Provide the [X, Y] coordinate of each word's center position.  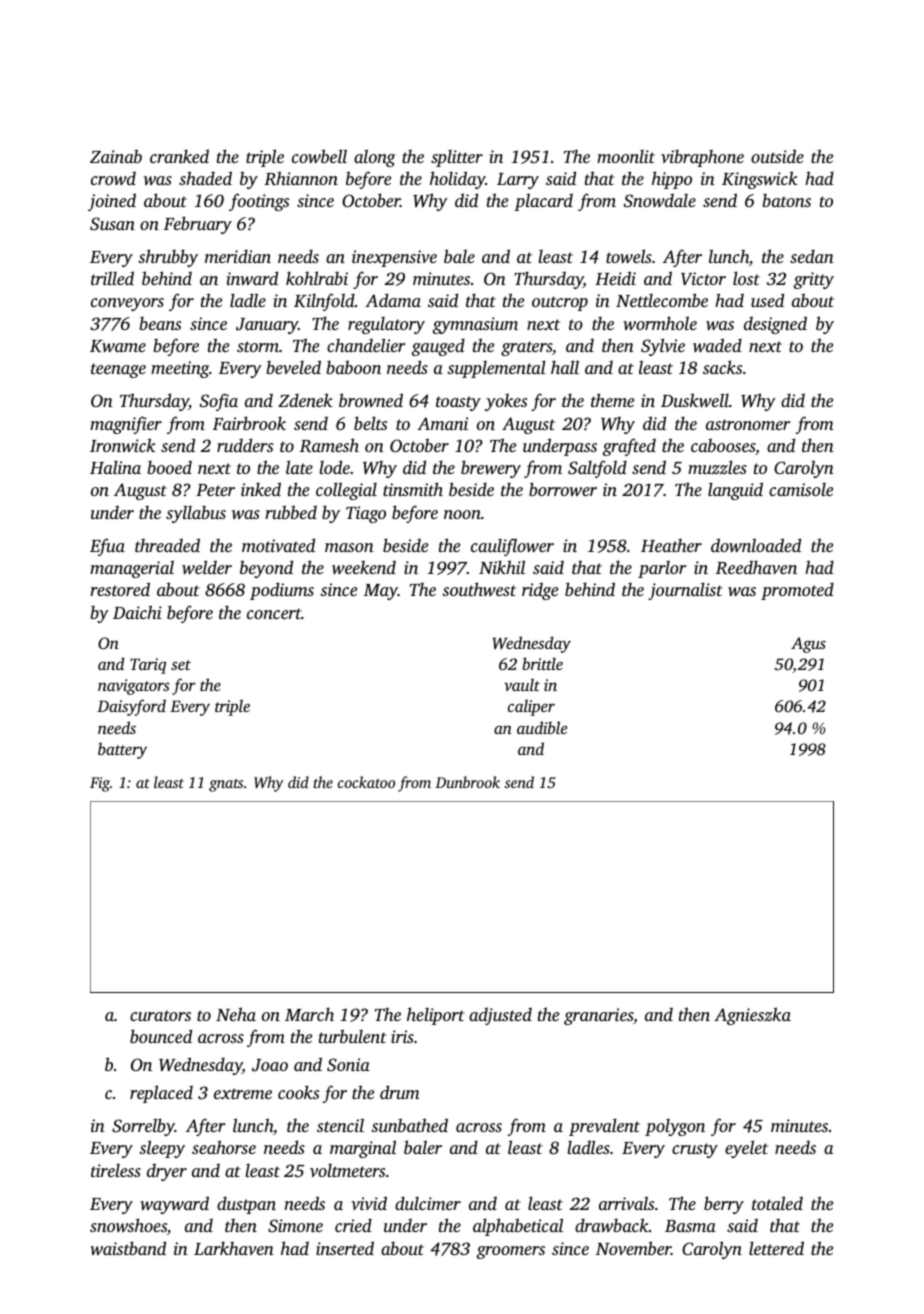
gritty [813, 280]
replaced [161, 1094]
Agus [808, 645]
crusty [695, 1150]
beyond [266, 569]
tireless [116, 1170]
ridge [540, 591]
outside [777, 156]
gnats [226, 785]
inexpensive [394, 258]
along [374, 158]
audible [542, 727]
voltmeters [347, 1170]
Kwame [118, 346]
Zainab [116, 156]
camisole [801, 489]
